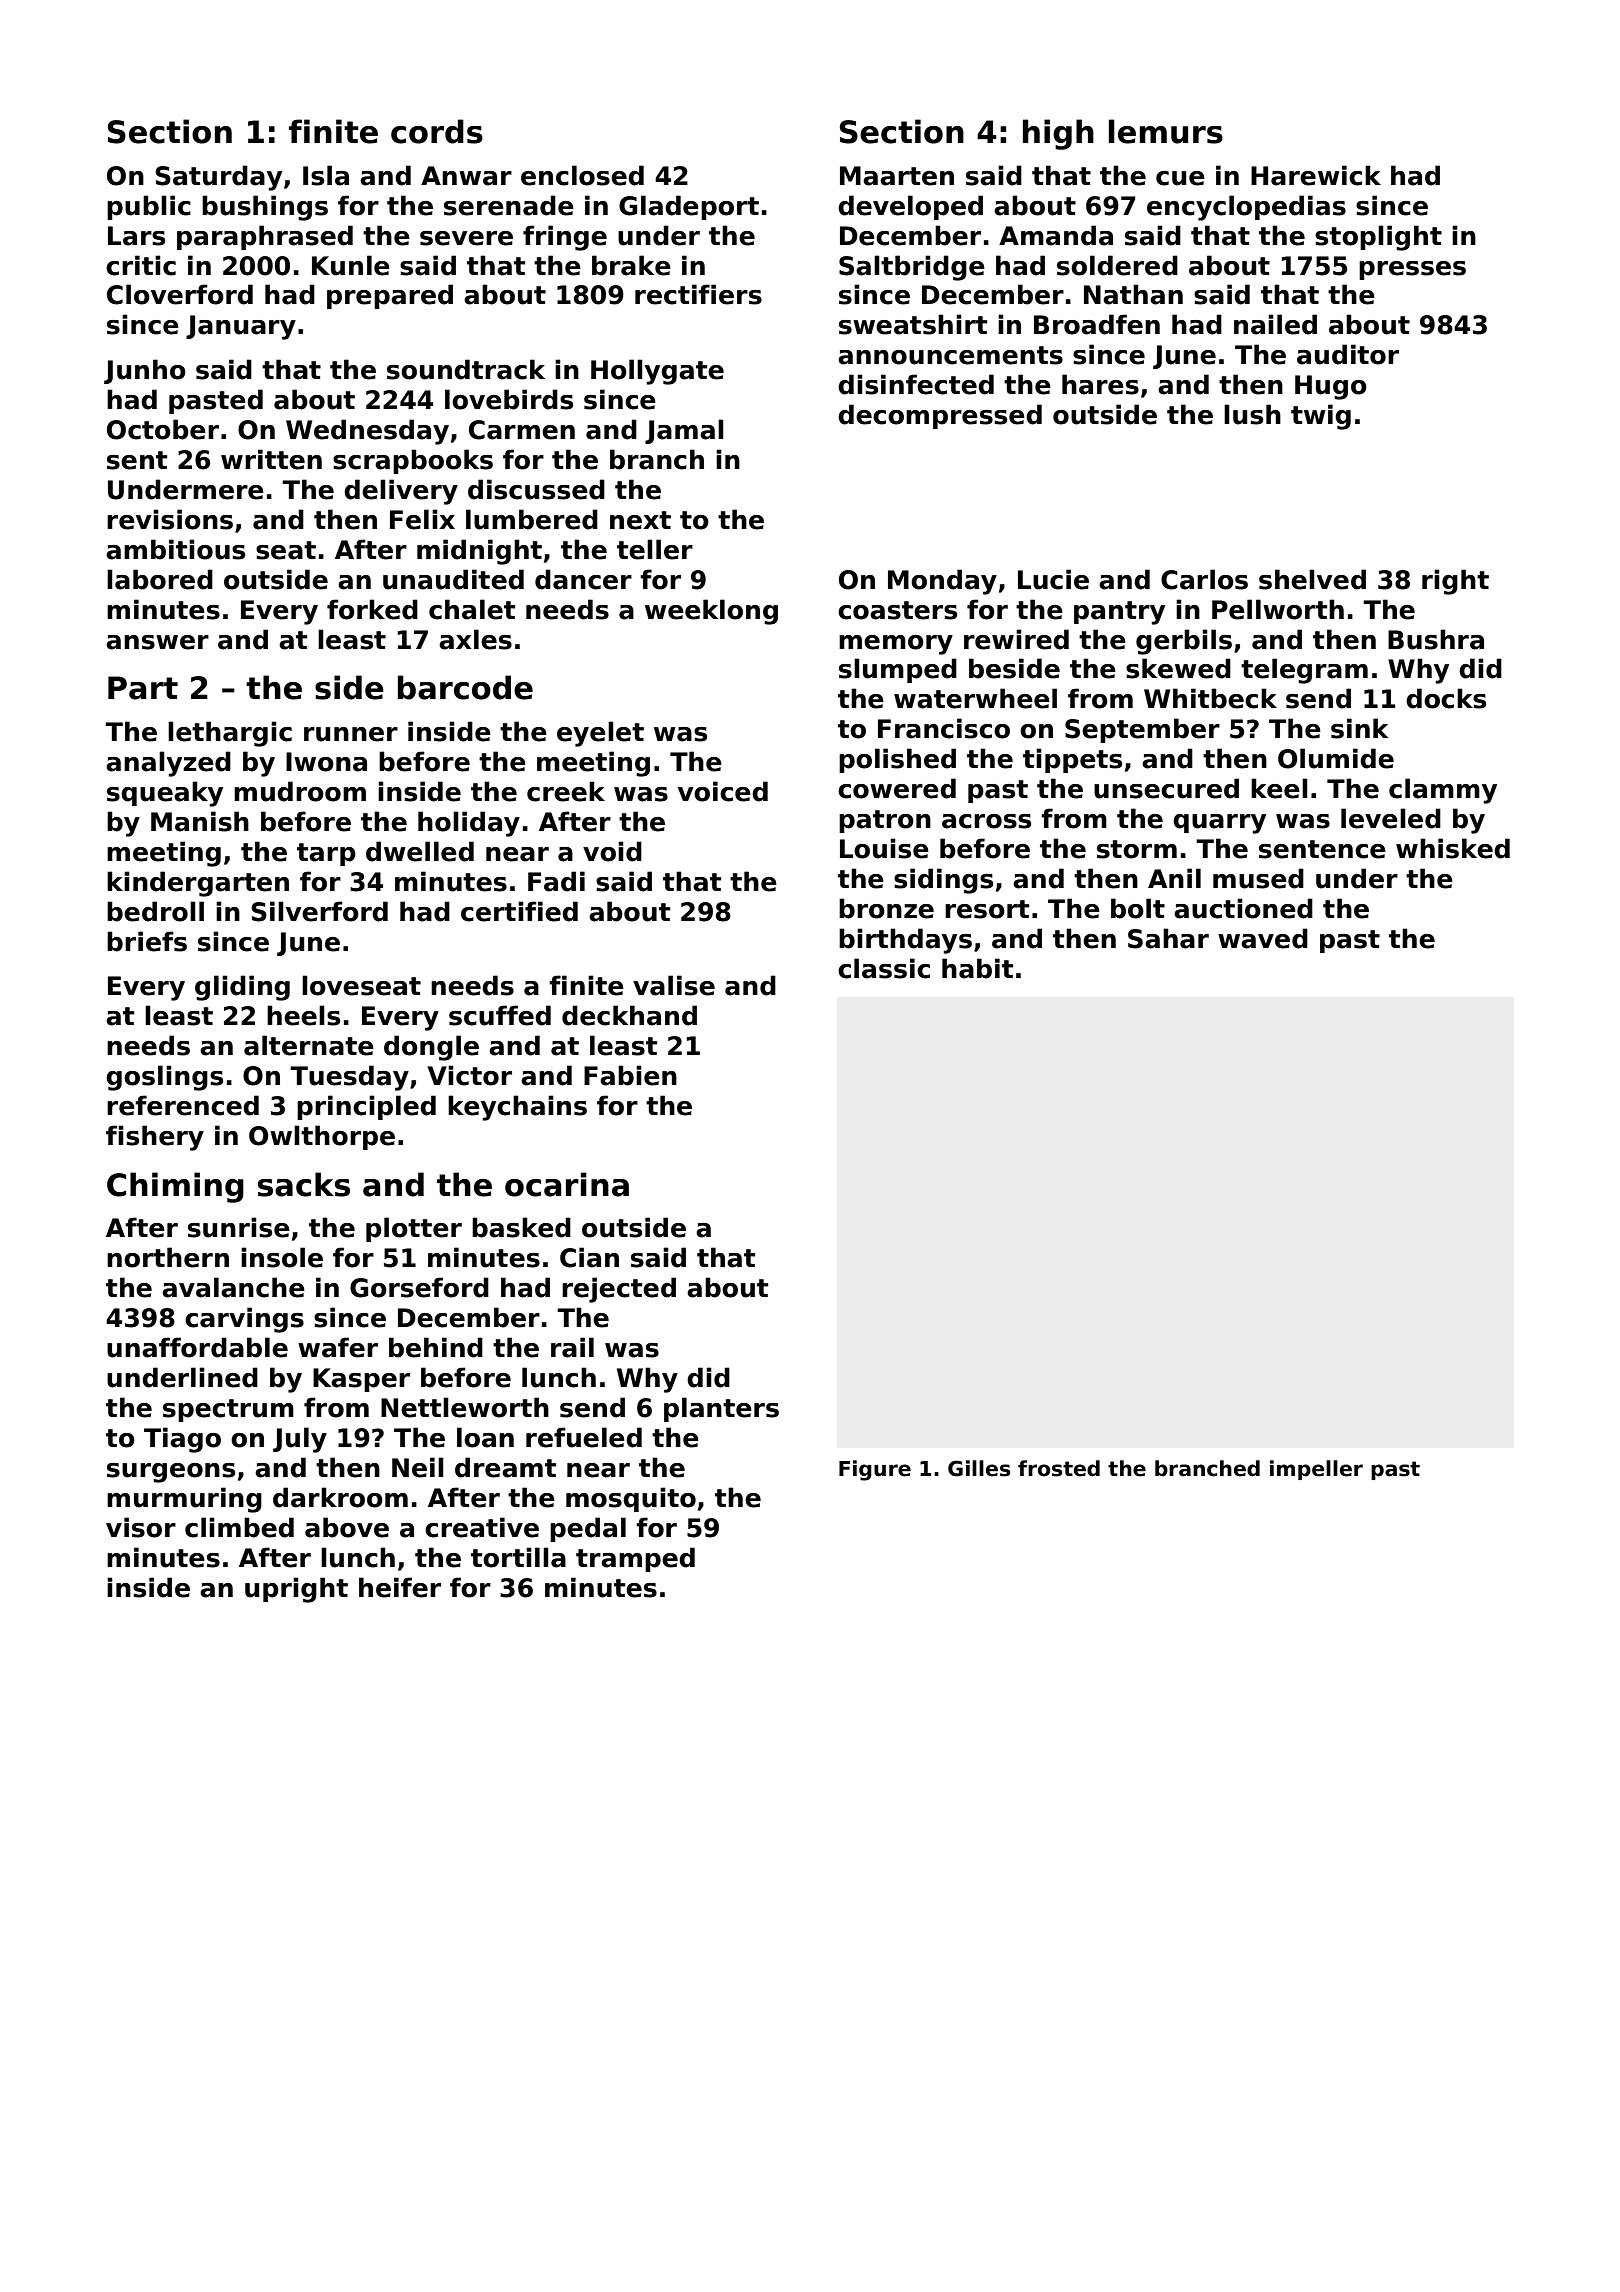 The height and width of the screenshot is (2292, 1620). I want to click on Louise, so click(884, 848).
